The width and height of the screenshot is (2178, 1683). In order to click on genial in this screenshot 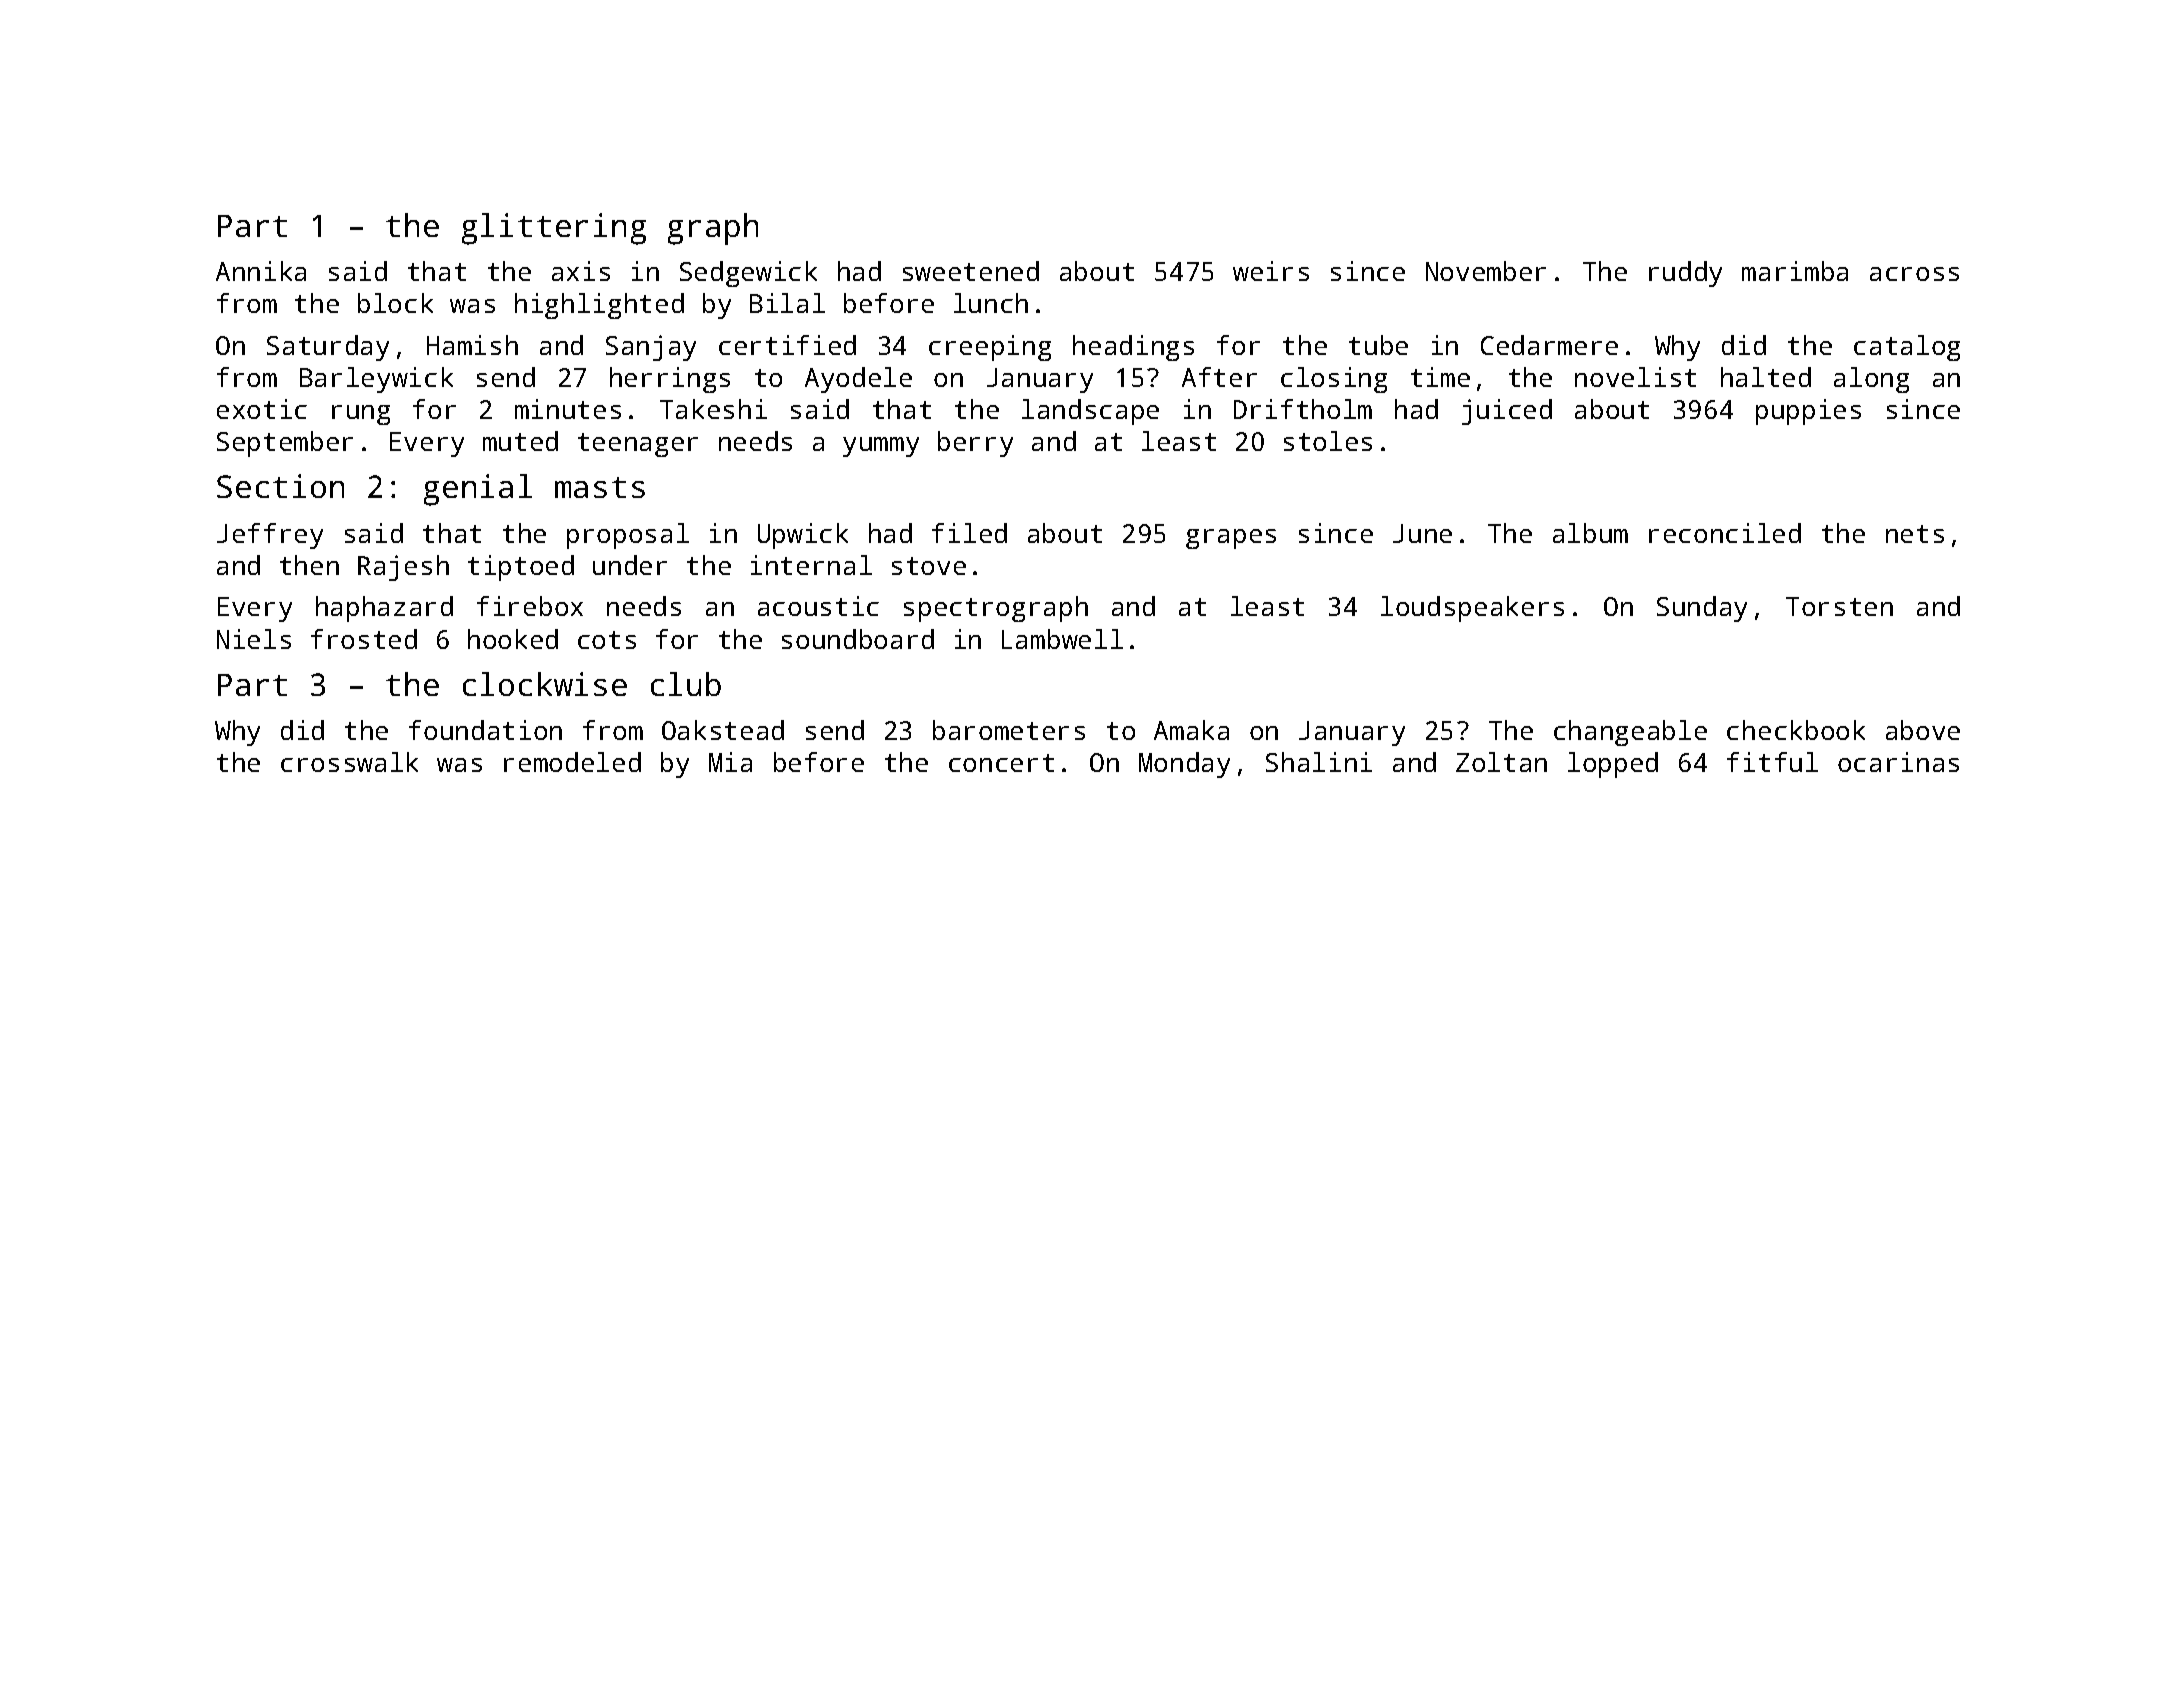, I will do `click(478, 490)`.
